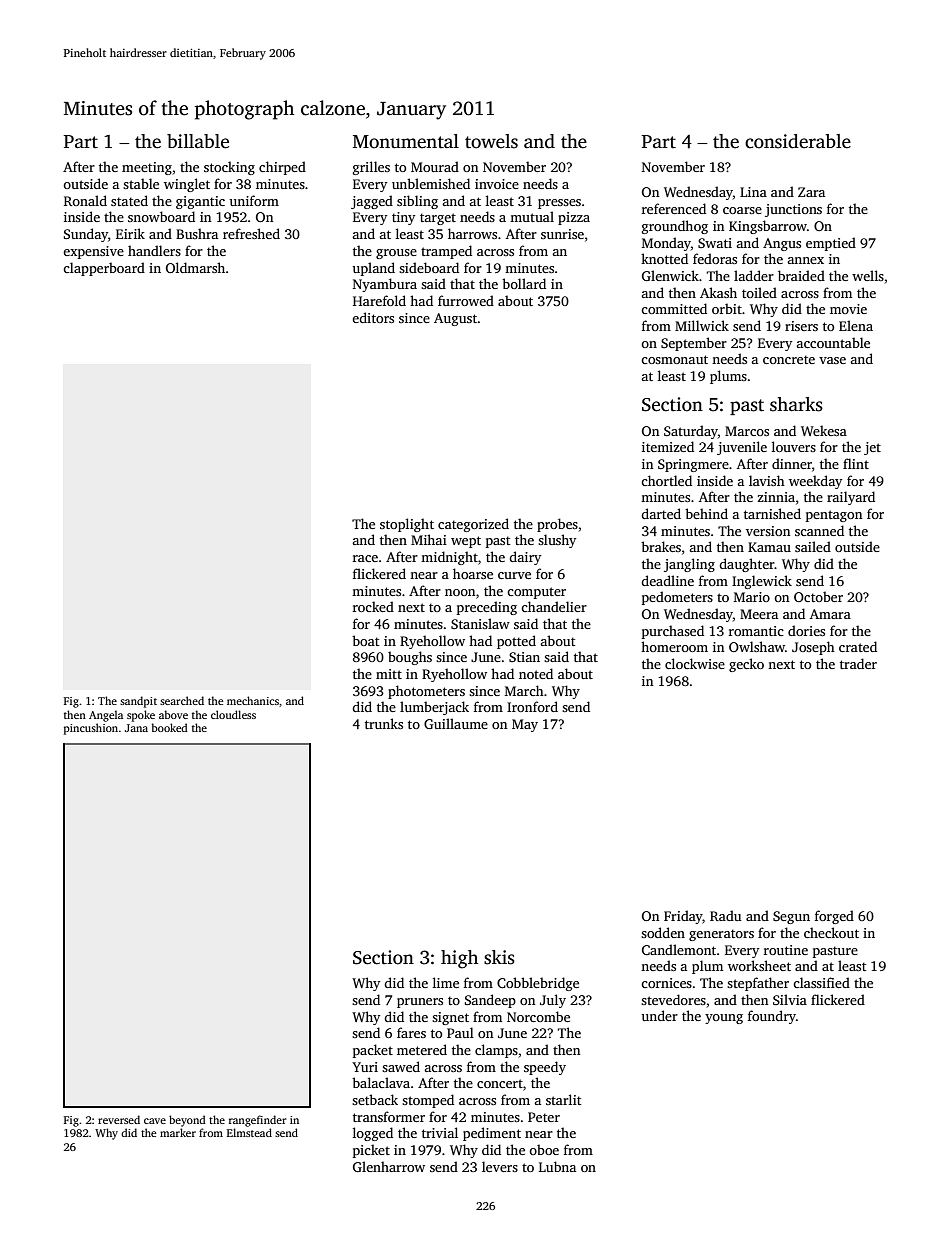  Describe the element at coordinates (455, 319) in the page. I see `August` at that location.
